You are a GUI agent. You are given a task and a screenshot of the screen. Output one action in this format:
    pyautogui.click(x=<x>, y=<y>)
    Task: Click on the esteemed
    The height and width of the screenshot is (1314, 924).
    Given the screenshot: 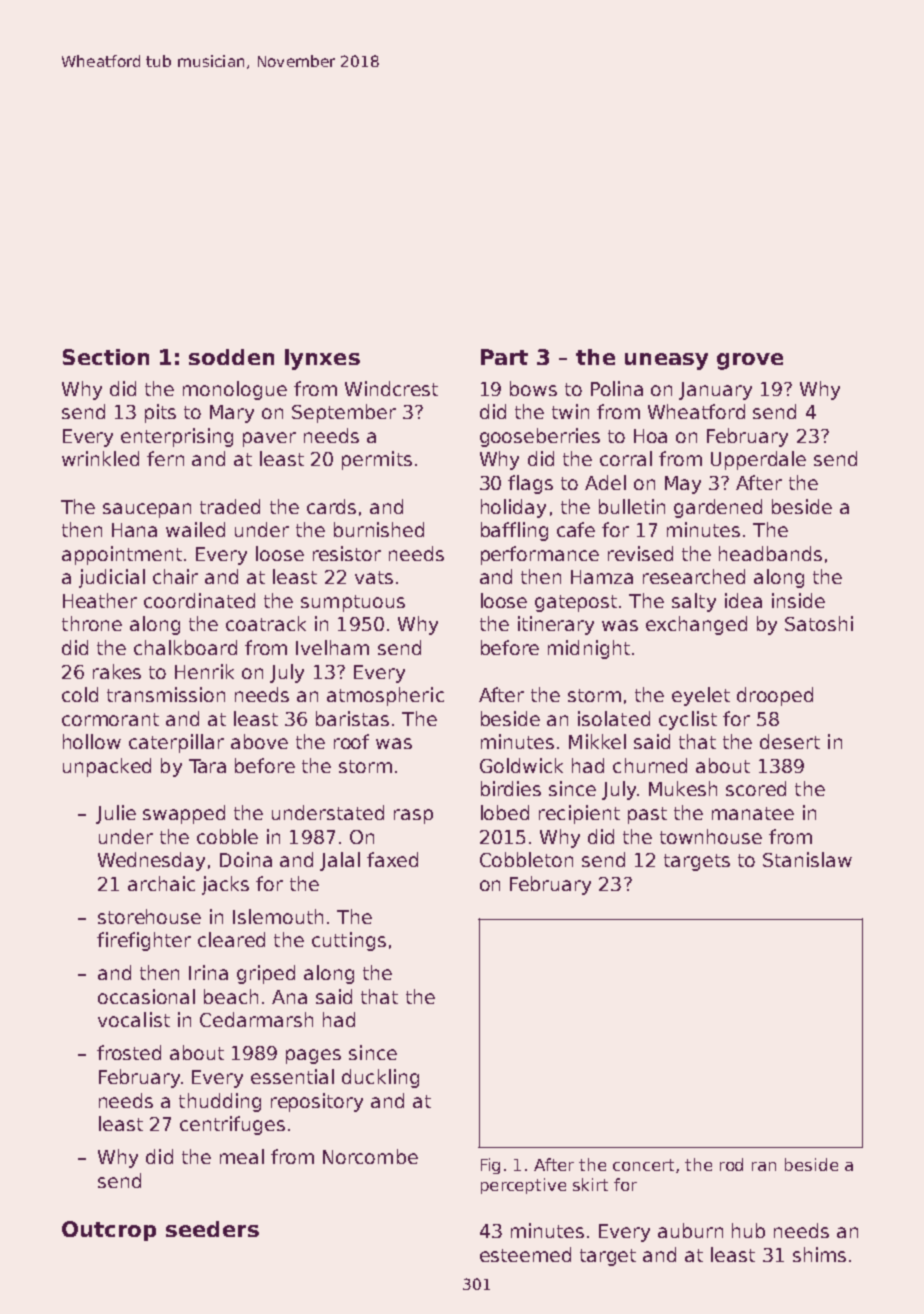 What is the action you would take?
    pyautogui.click(x=525, y=1254)
